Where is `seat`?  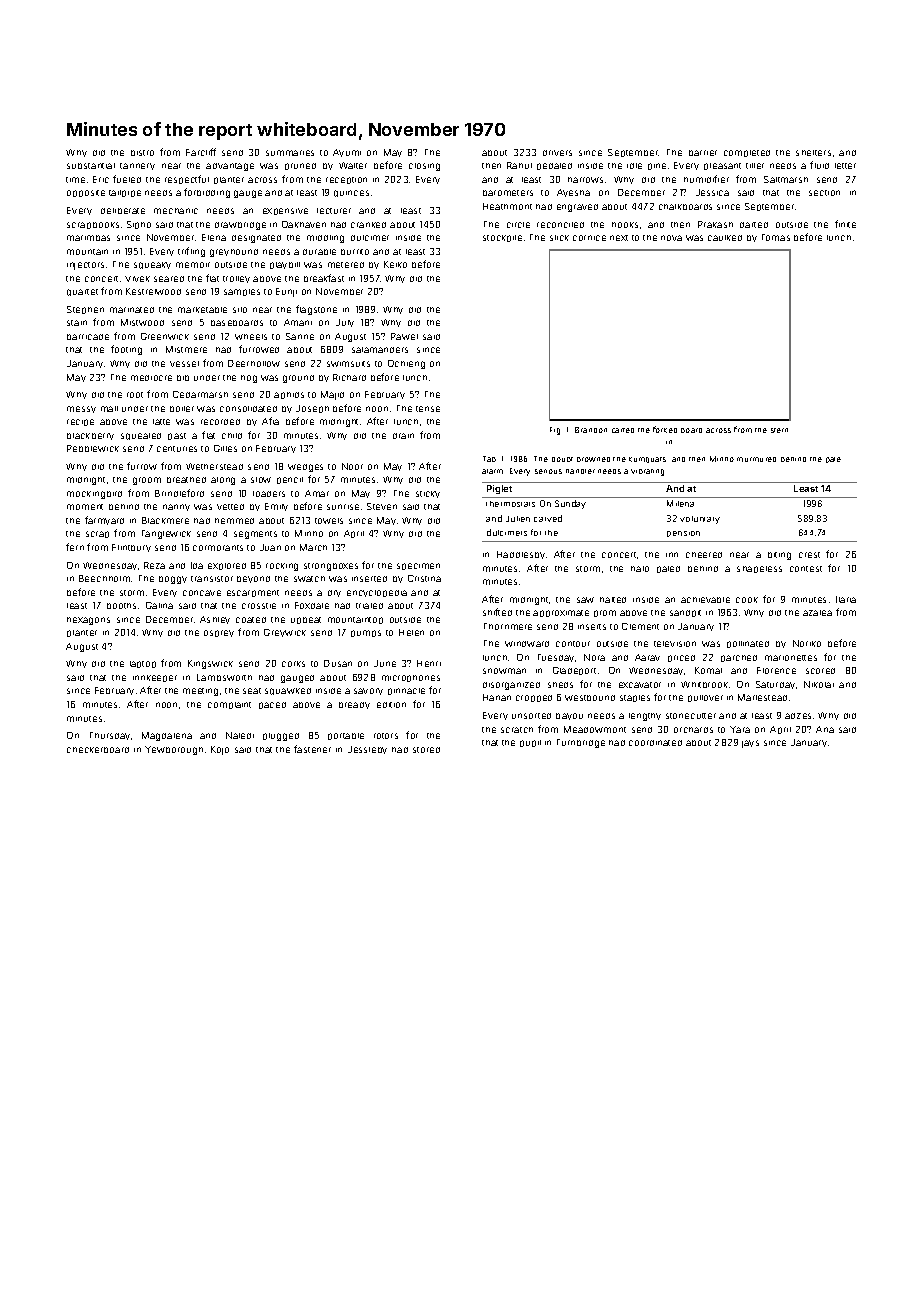 seat is located at coordinates (252, 691).
